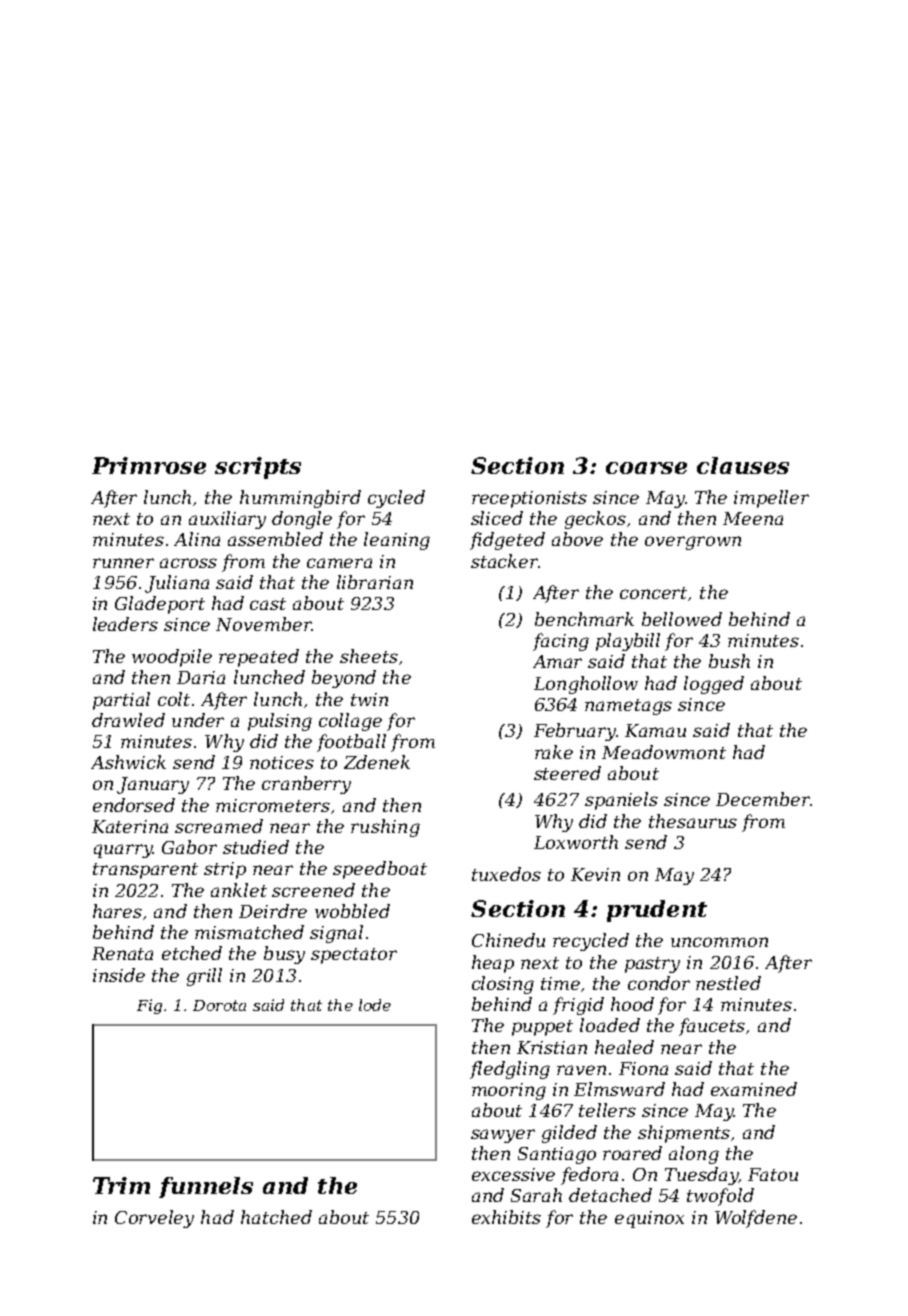 The image size is (908, 1316). I want to click on hatched, so click(276, 1217).
